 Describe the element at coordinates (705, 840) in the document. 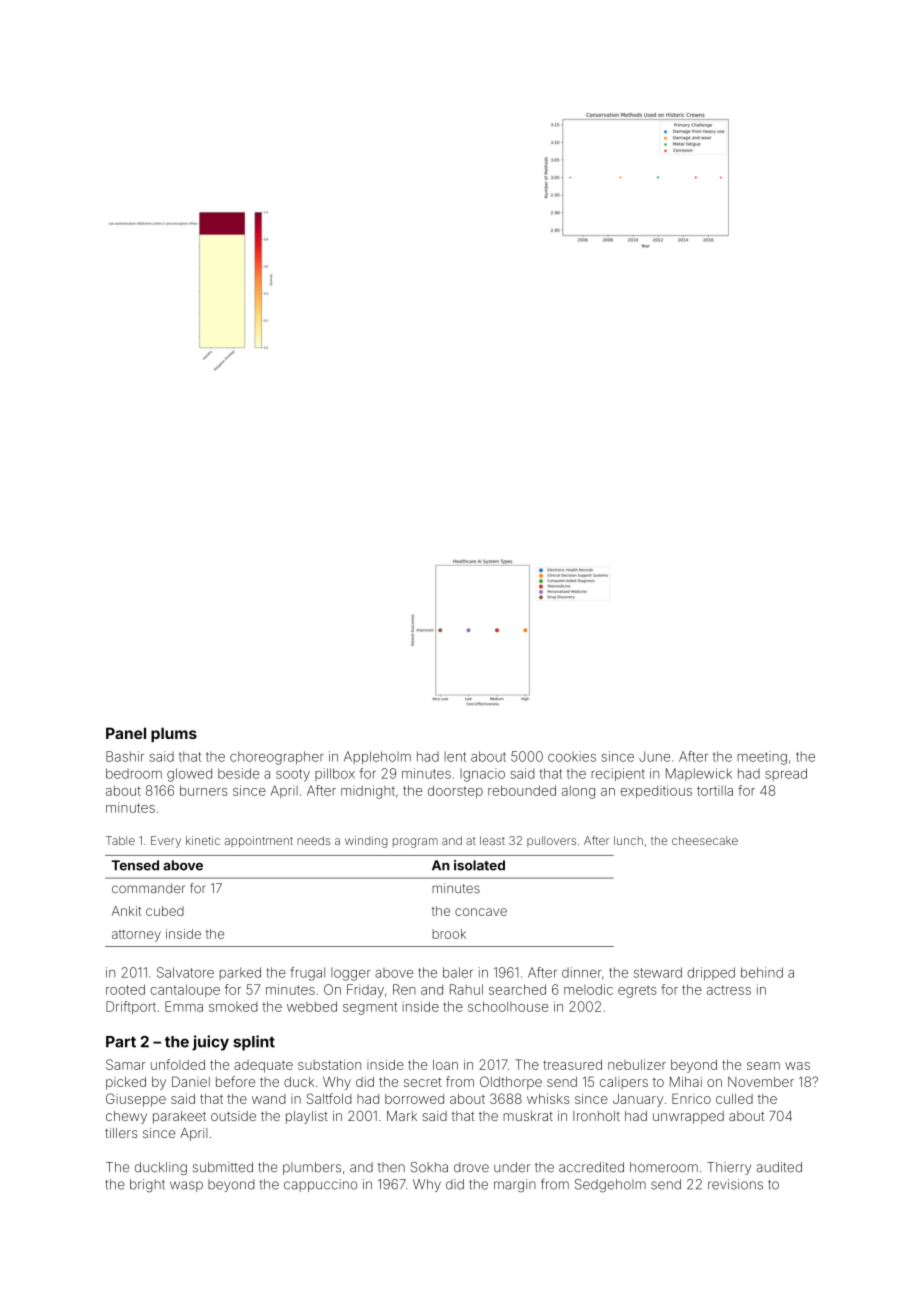

I see `cheesecake` at that location.
